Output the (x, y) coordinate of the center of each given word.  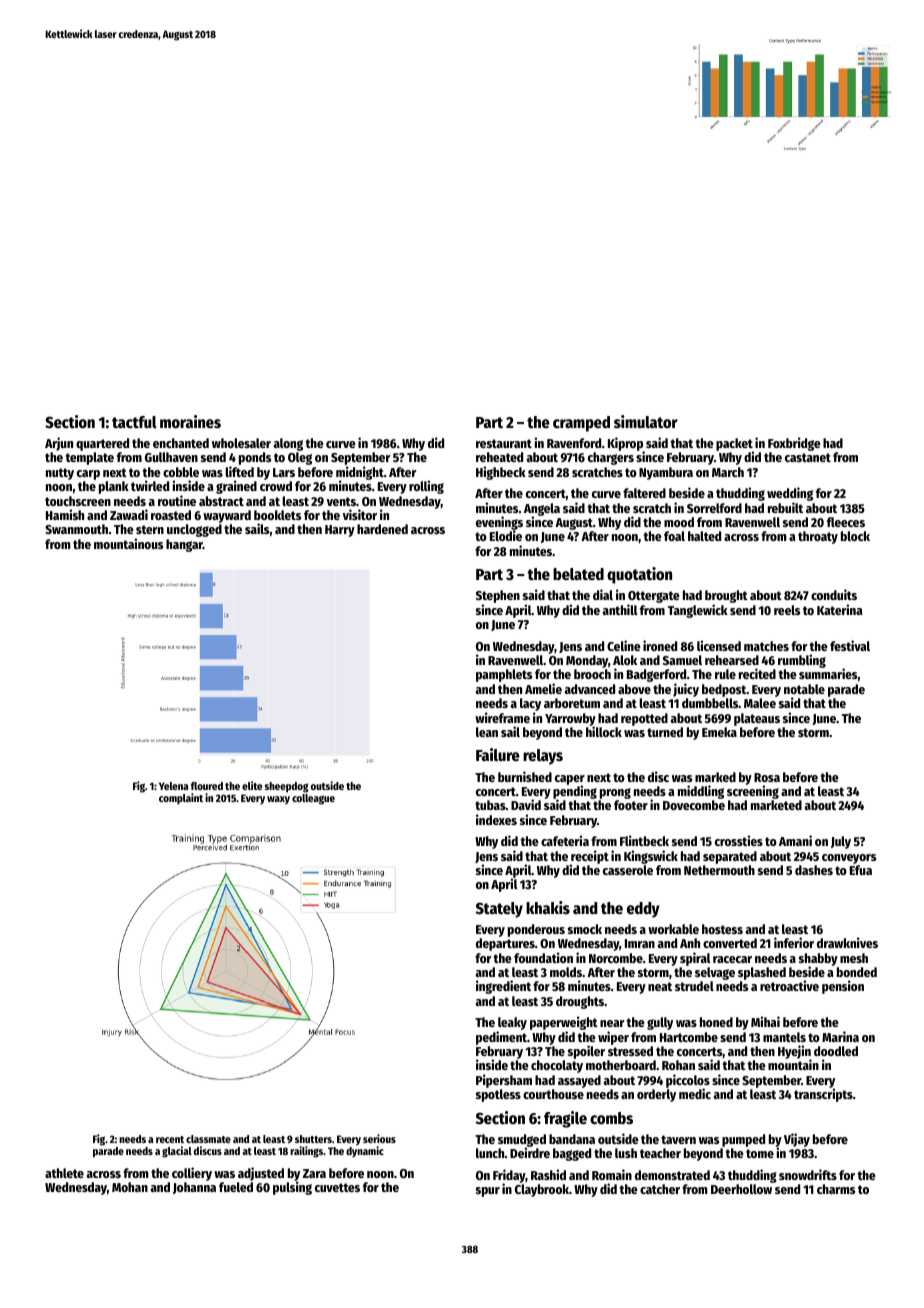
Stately (499, 910)
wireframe (502, 717)
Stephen (498, 596)
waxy (278, 800)
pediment (501, 1038)
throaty (818, 537)
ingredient (503, 987)
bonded (857, 972)
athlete (64, 1173)
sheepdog (287, 787)
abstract (221, 501)
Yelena (173, 786)
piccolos (688, 1081)
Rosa (767, 777)
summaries (828, 674)
